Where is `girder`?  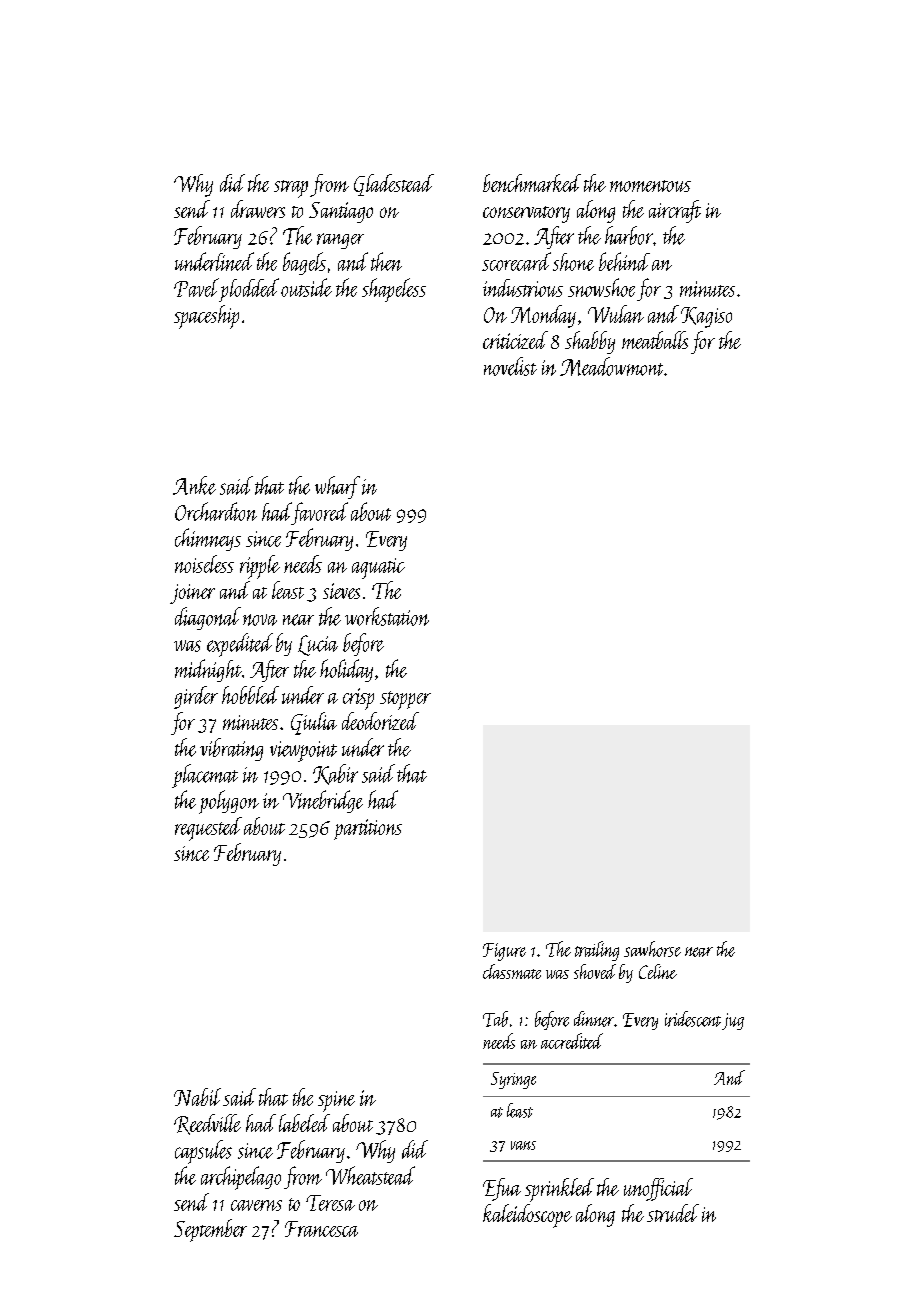 girder is located at coordinates (196, 697).
